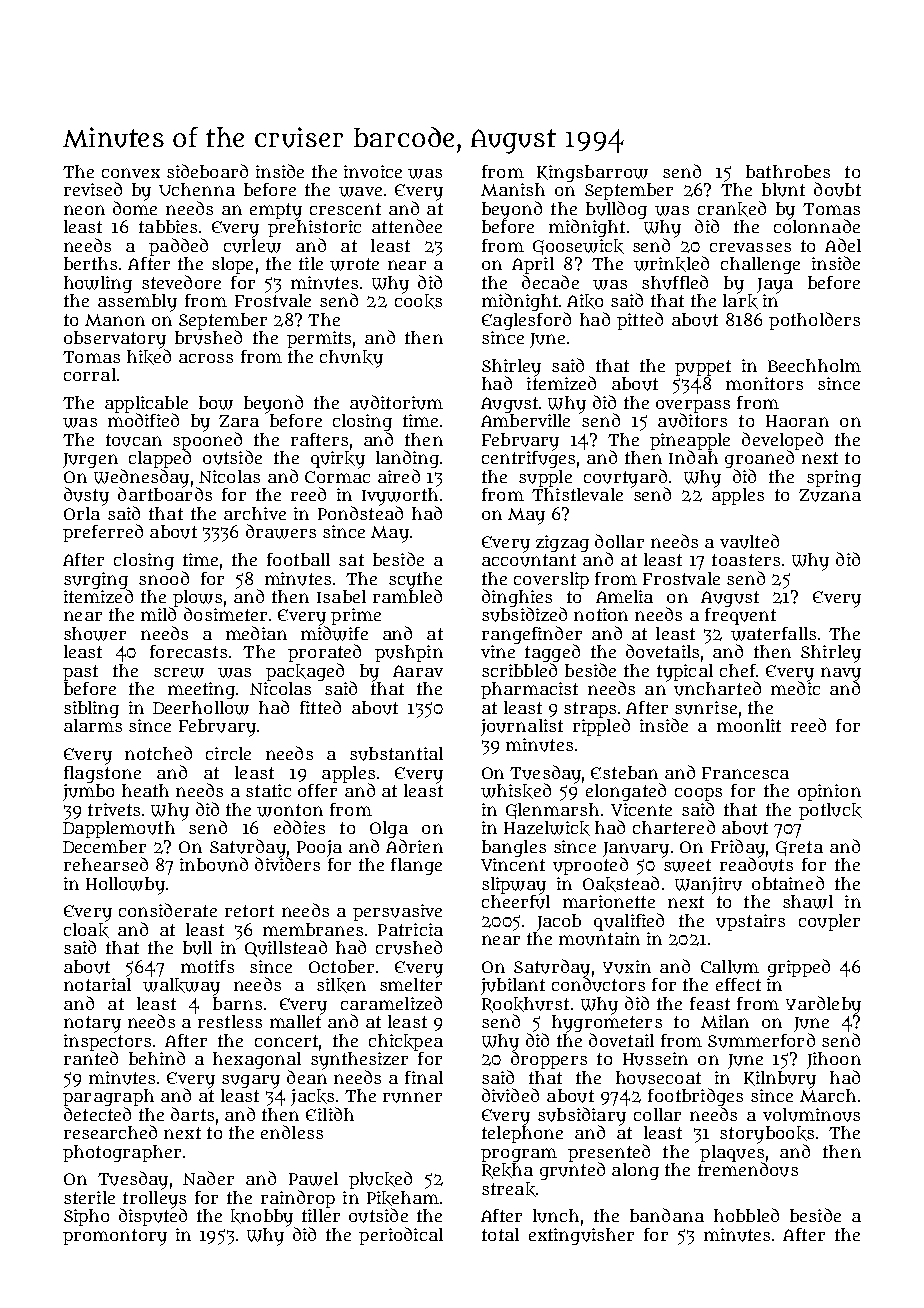 The image size is (924, 1308). I want to click on straps, so click(590, 710).
